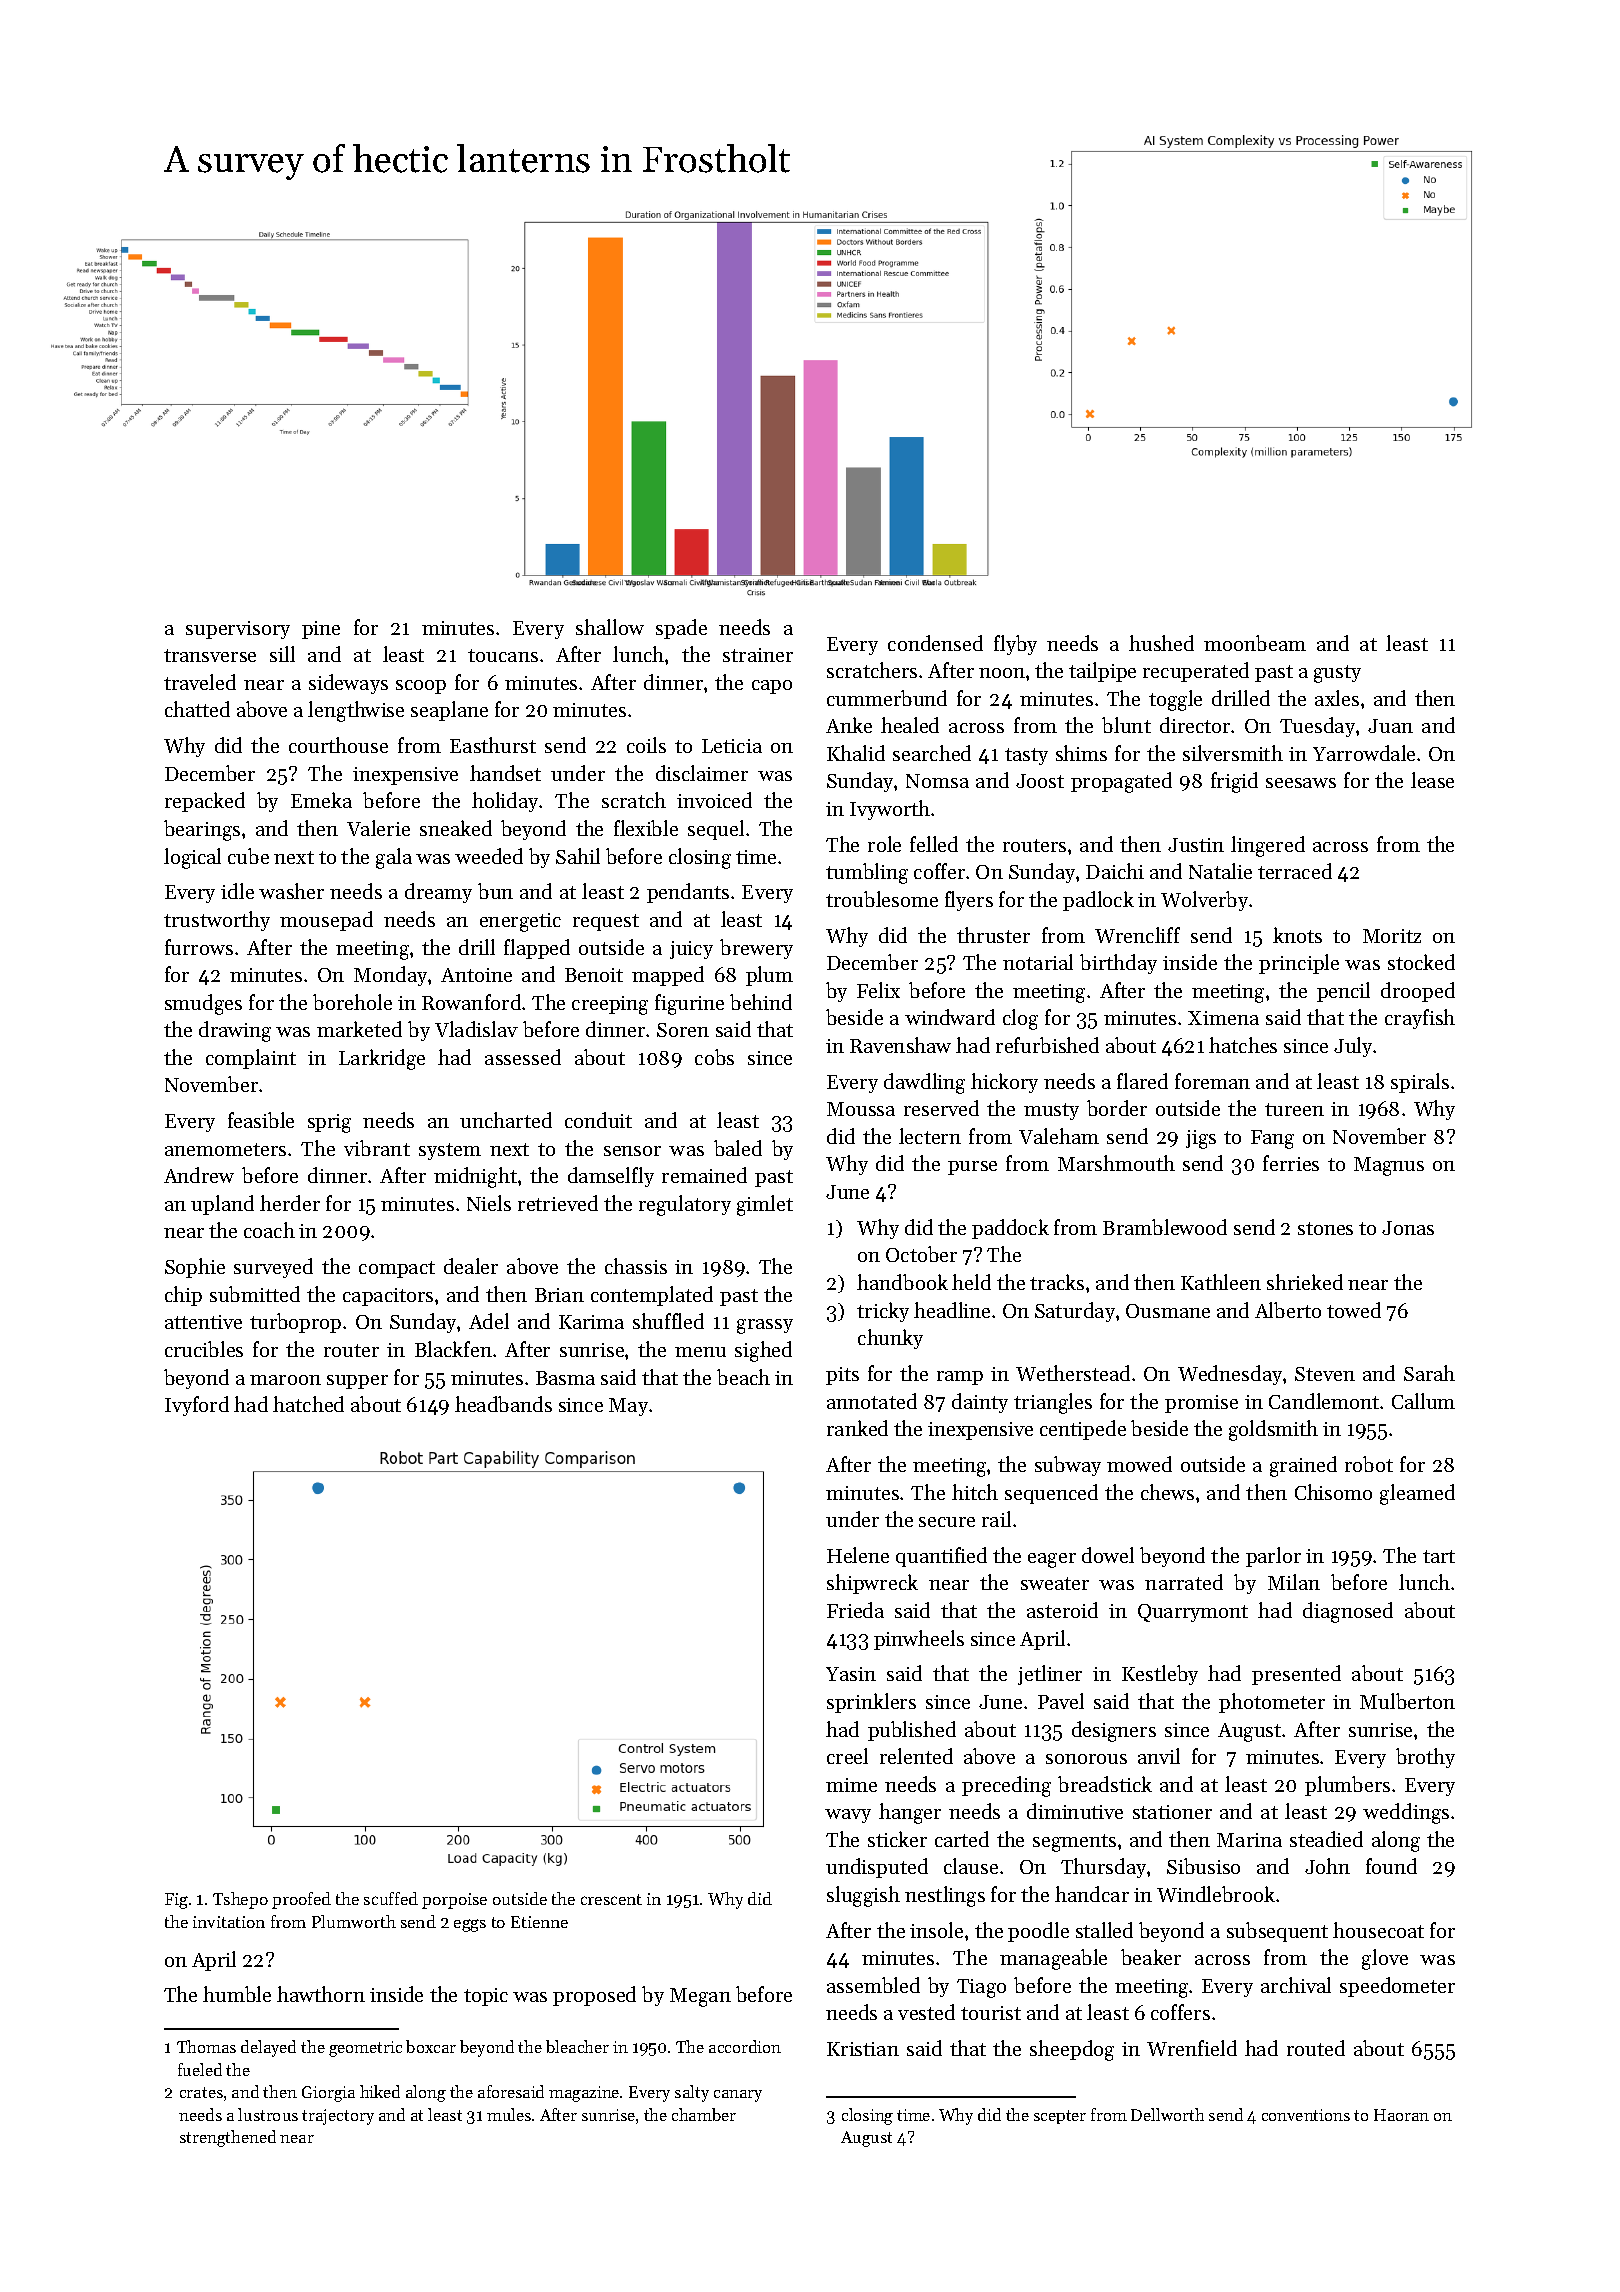 The image size is (1620, 2292). I want to click on relented, so click(916, 1756).
